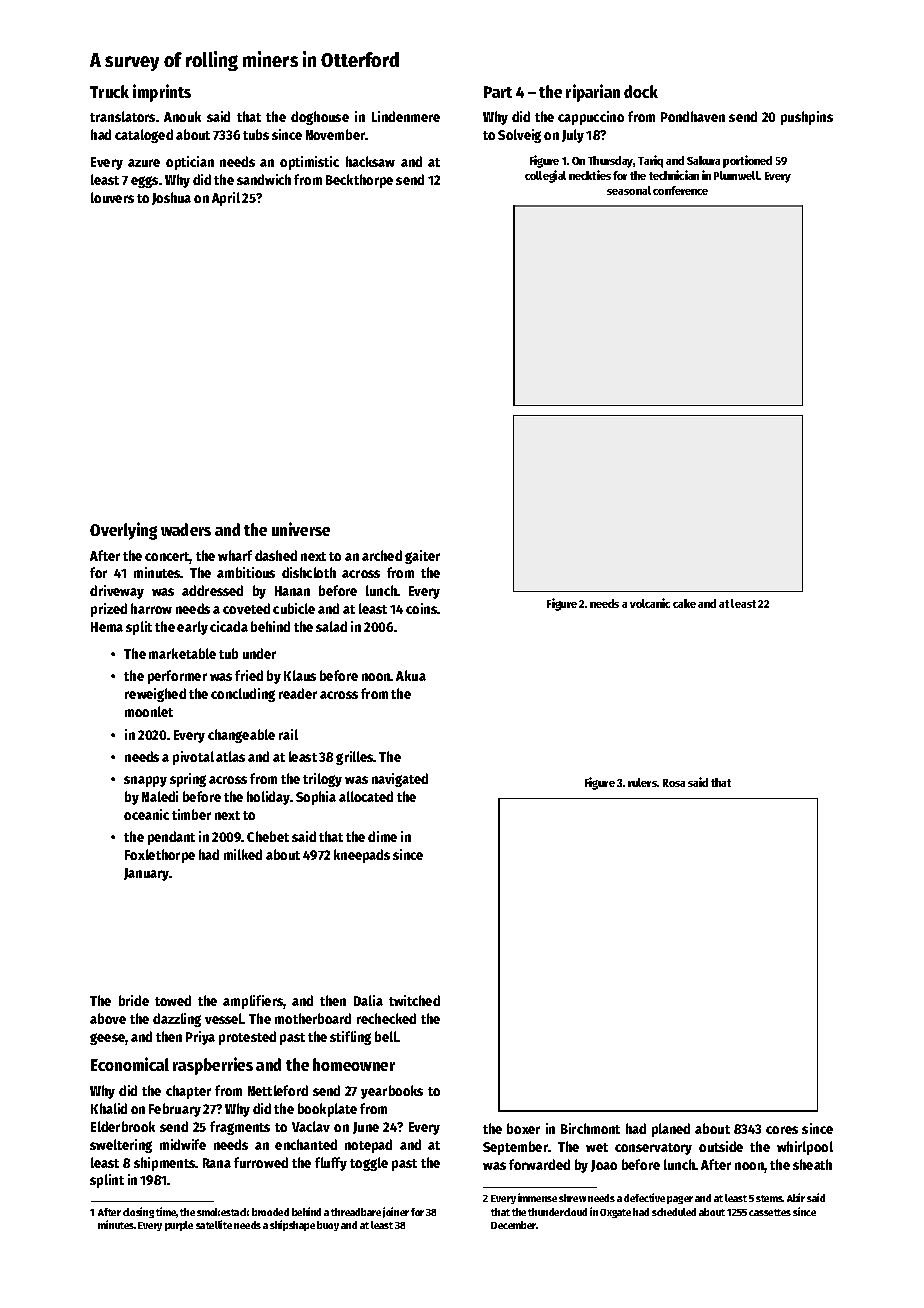  Describe the element at coordinates (190, 163) in the page. I see `optician` at that location.
